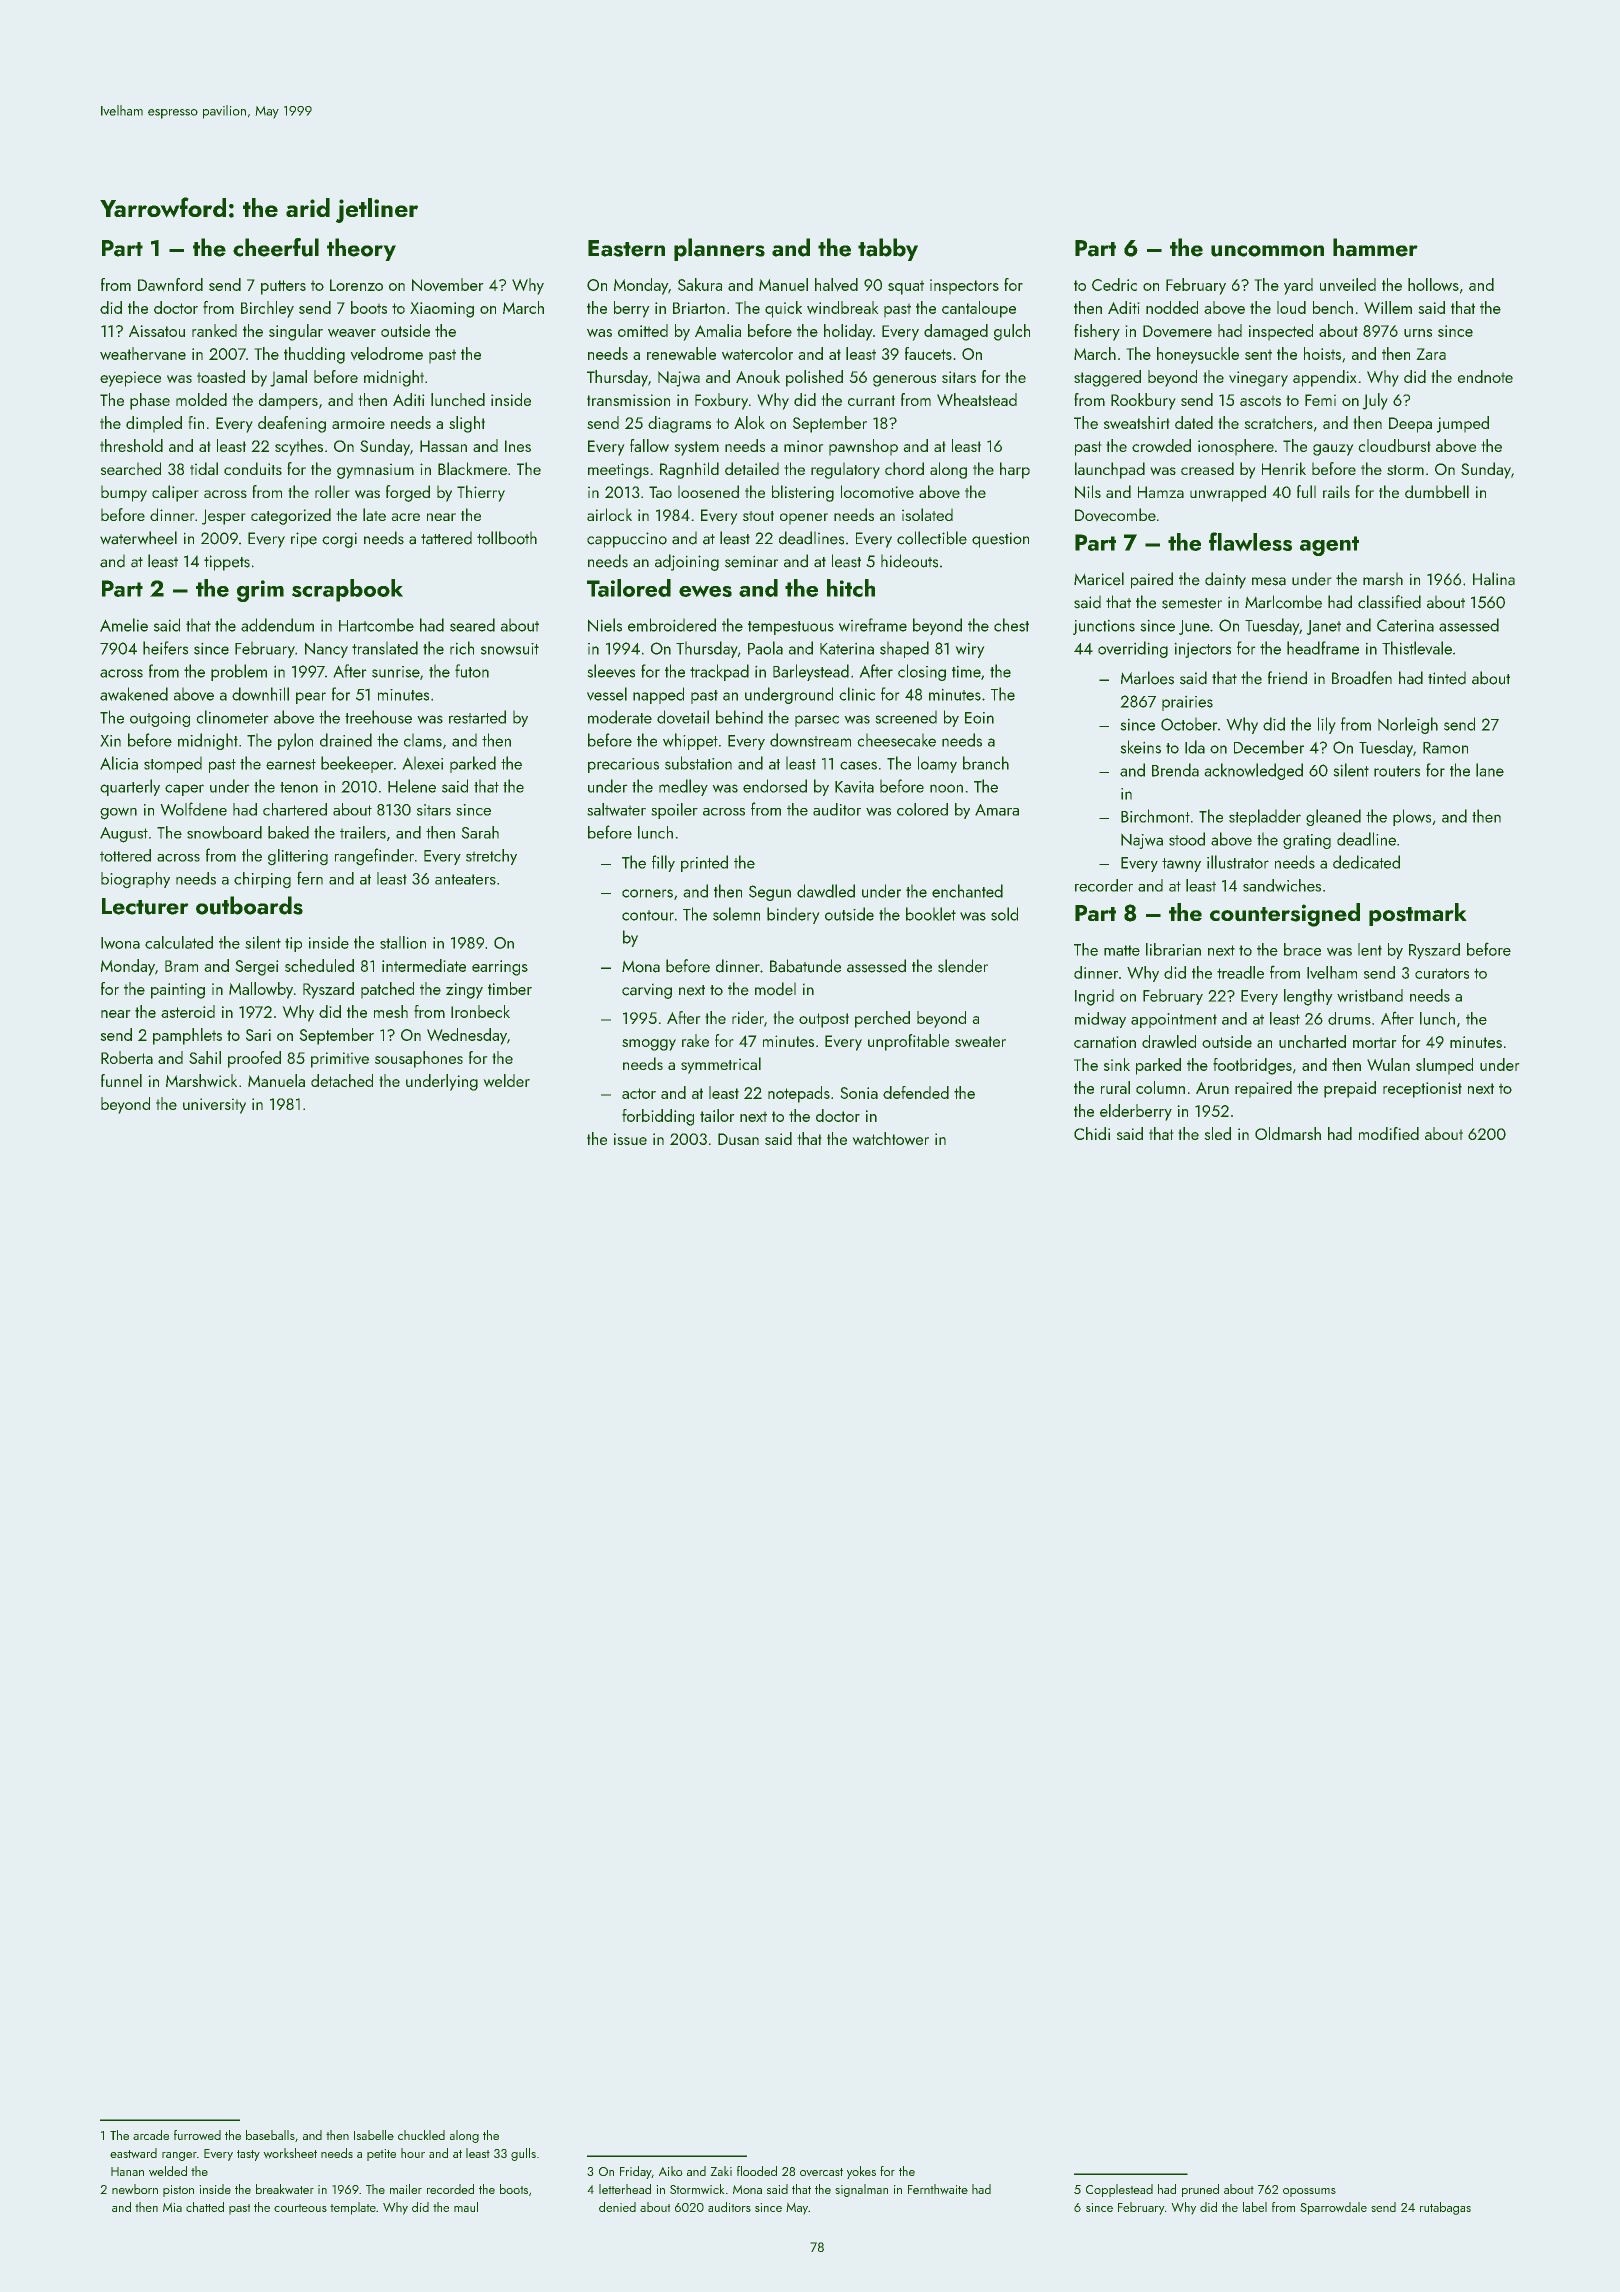 The image size is (1620, 2292). I want to click on Dusan, so click(738, 1139).
